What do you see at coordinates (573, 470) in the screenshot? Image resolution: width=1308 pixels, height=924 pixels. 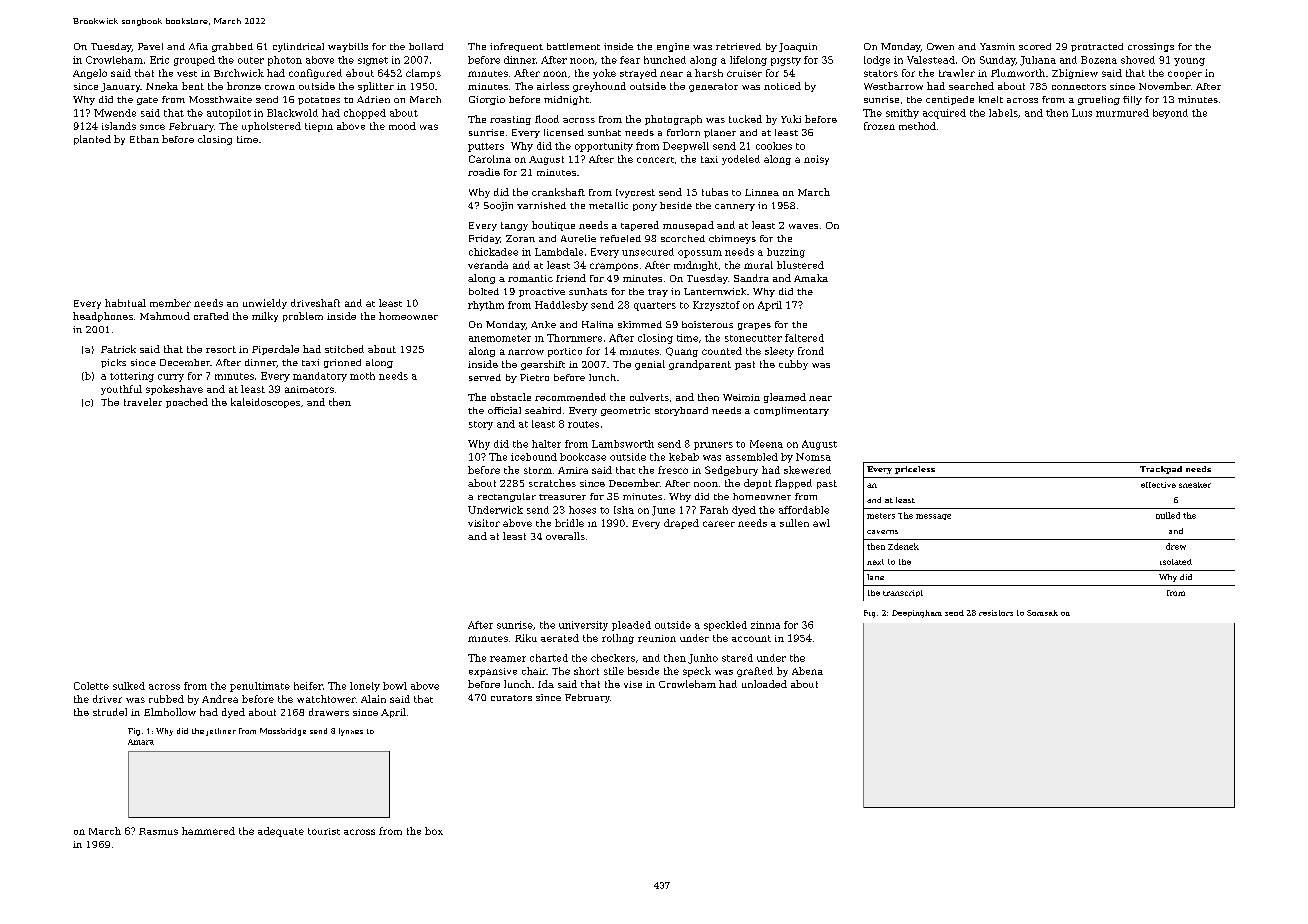 I see `Amira` at bounding box center [573, 470].
